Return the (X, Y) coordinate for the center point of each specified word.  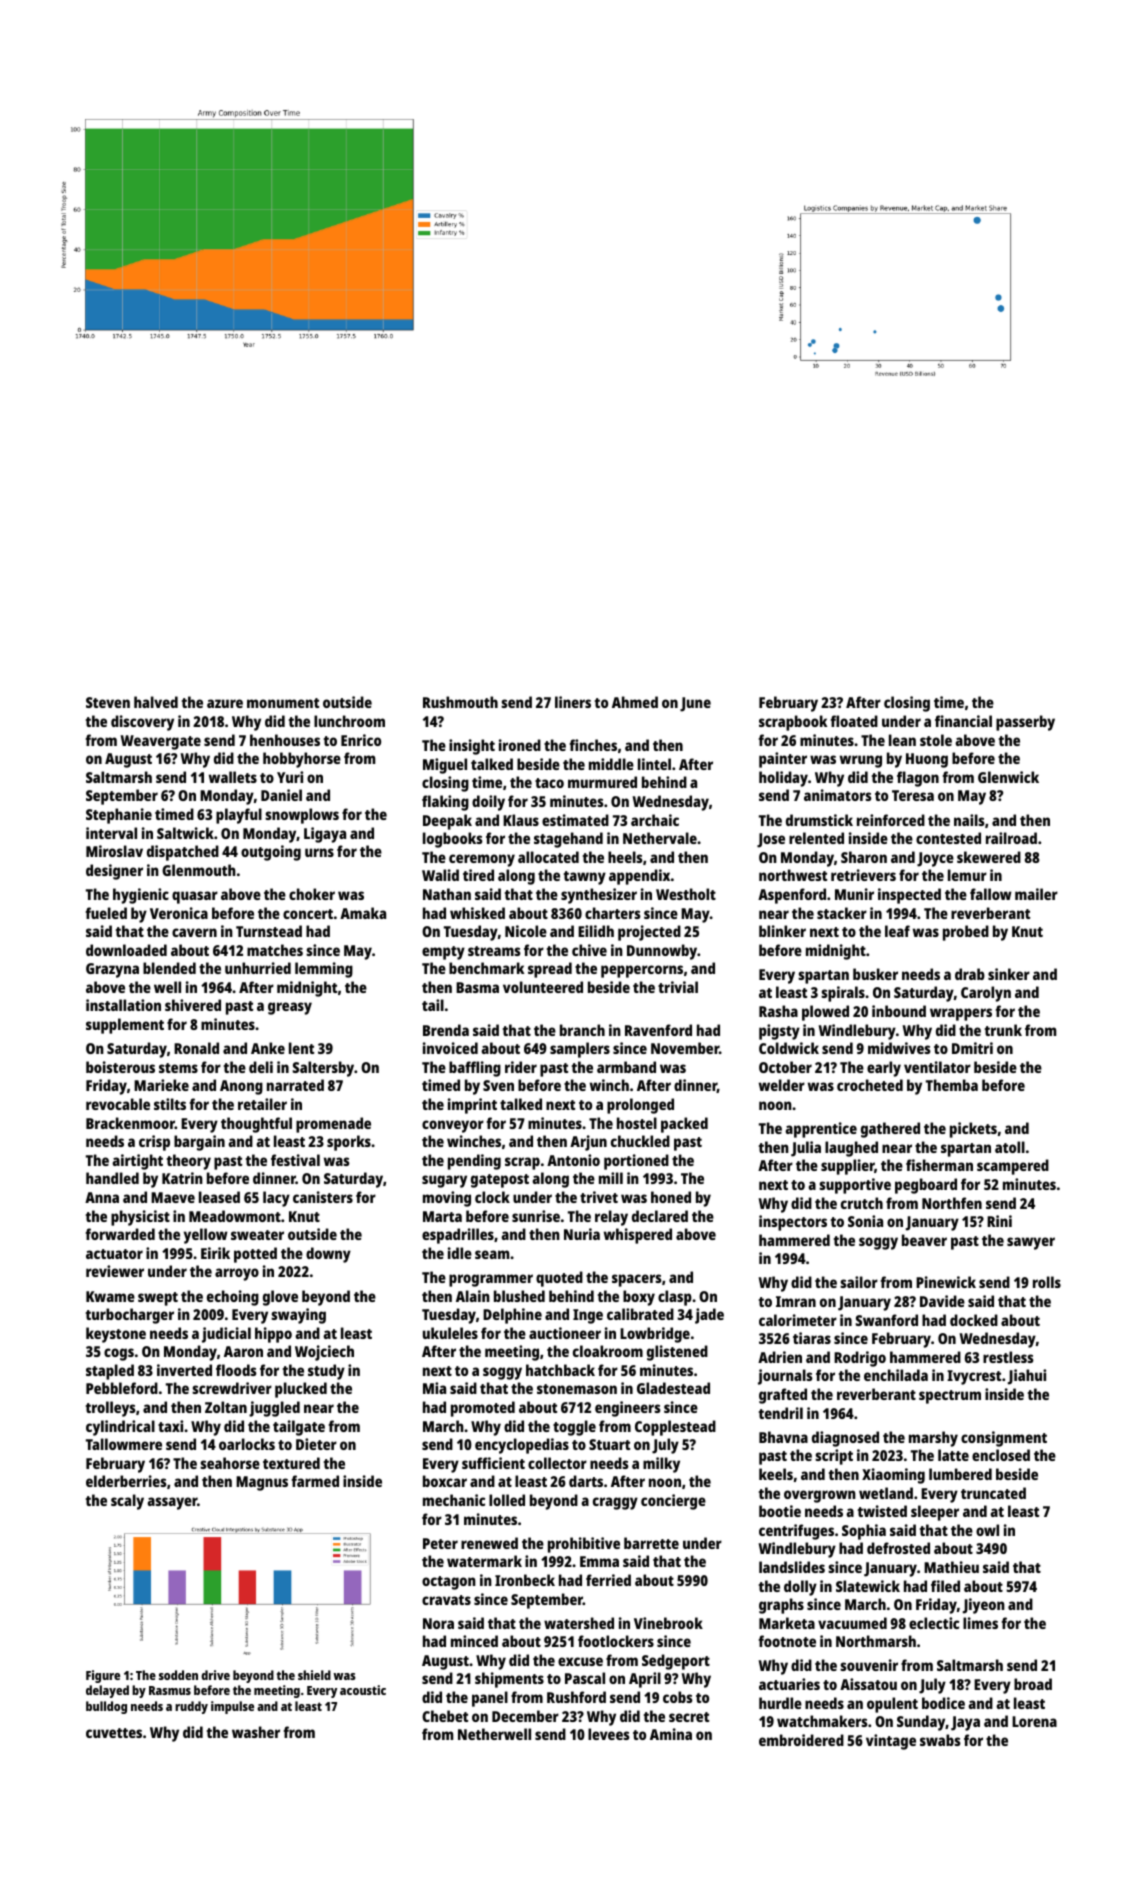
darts (586, 1481)
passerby (1025, 723)
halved (156, 702)
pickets (973, 1130)
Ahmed (635, 702)
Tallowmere (124, 1444)
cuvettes (114, 1733)
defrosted (898, 1548)
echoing (233, 1298)
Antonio (573, 1160)
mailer (1036, 894)
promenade (333, 1125)
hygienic (141, 896)
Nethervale (660, 838)
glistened (677, 1353)
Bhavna (783, 1437)
